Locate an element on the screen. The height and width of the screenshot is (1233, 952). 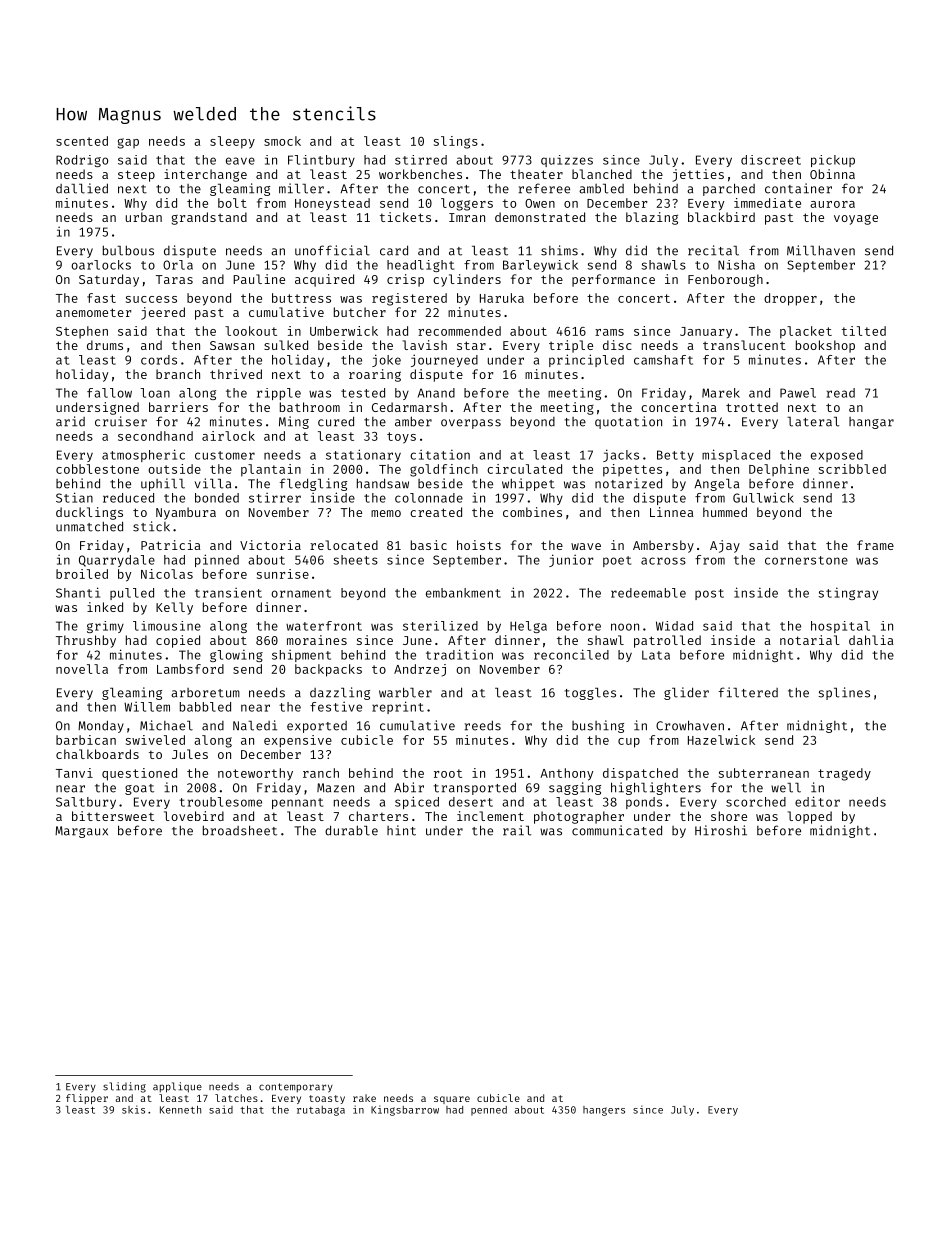
troublesome is located at coordinates (220, 802).
